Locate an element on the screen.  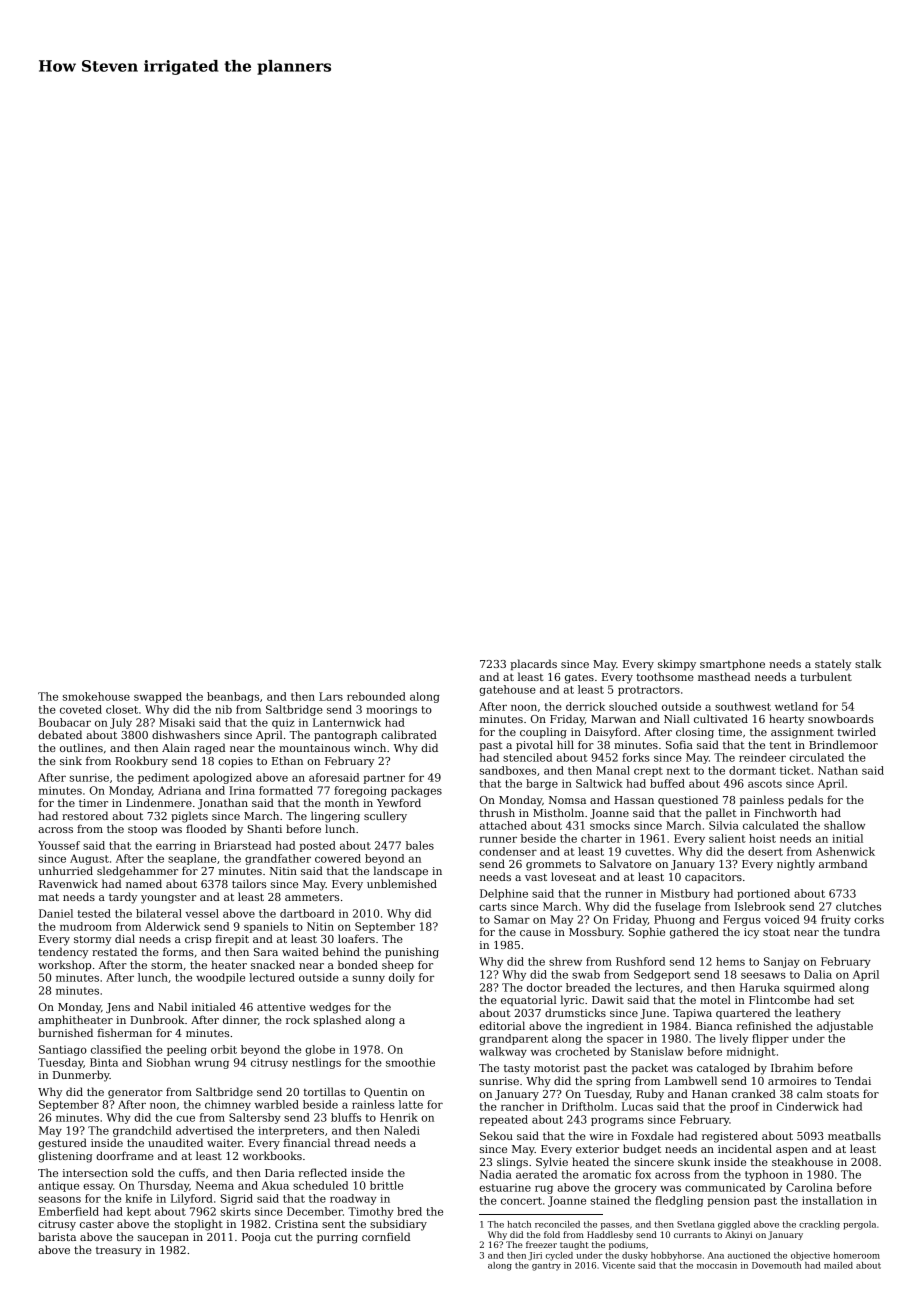
workshop is located at coordinates (64, 965).
